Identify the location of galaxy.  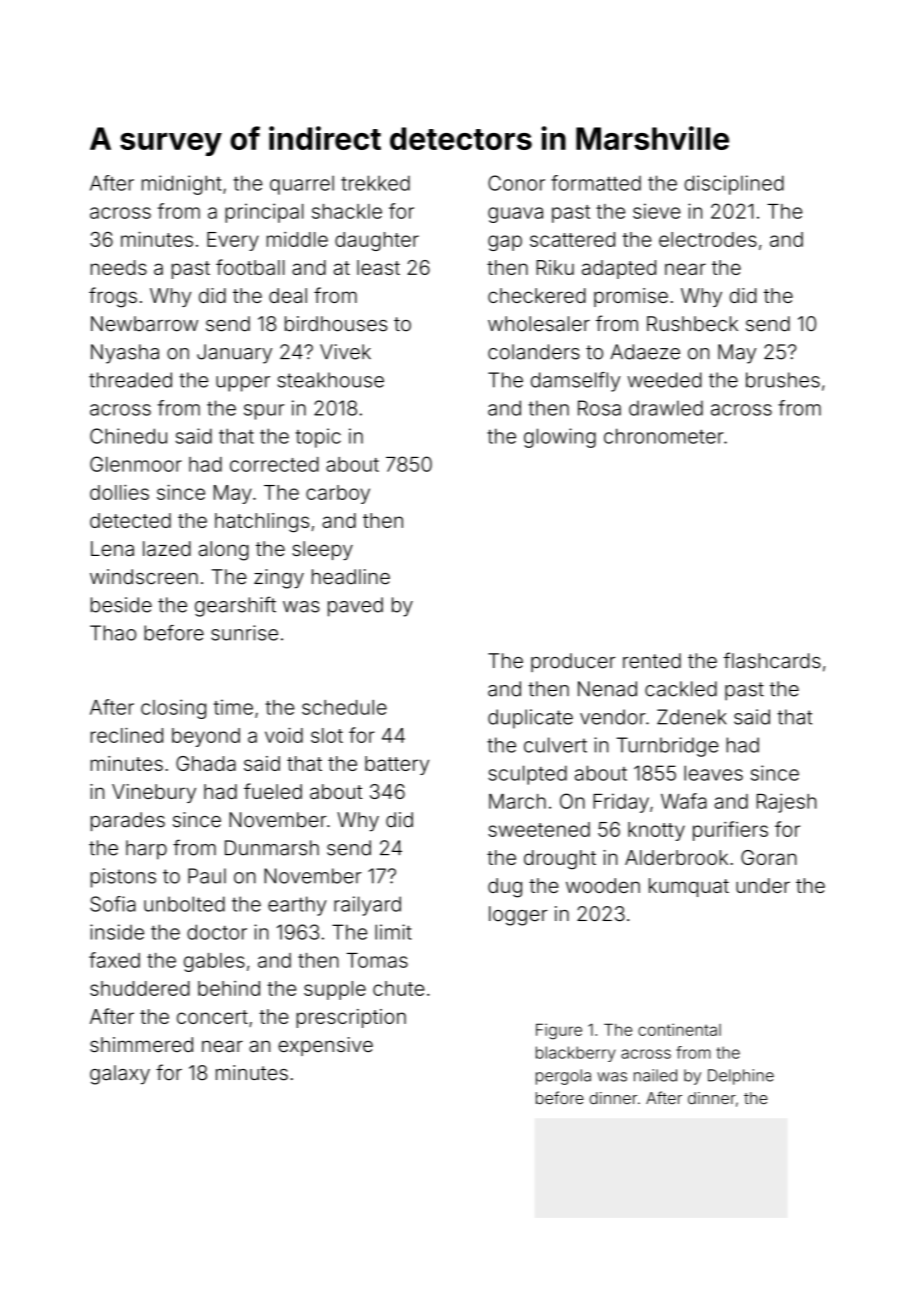
(120, 1075).
